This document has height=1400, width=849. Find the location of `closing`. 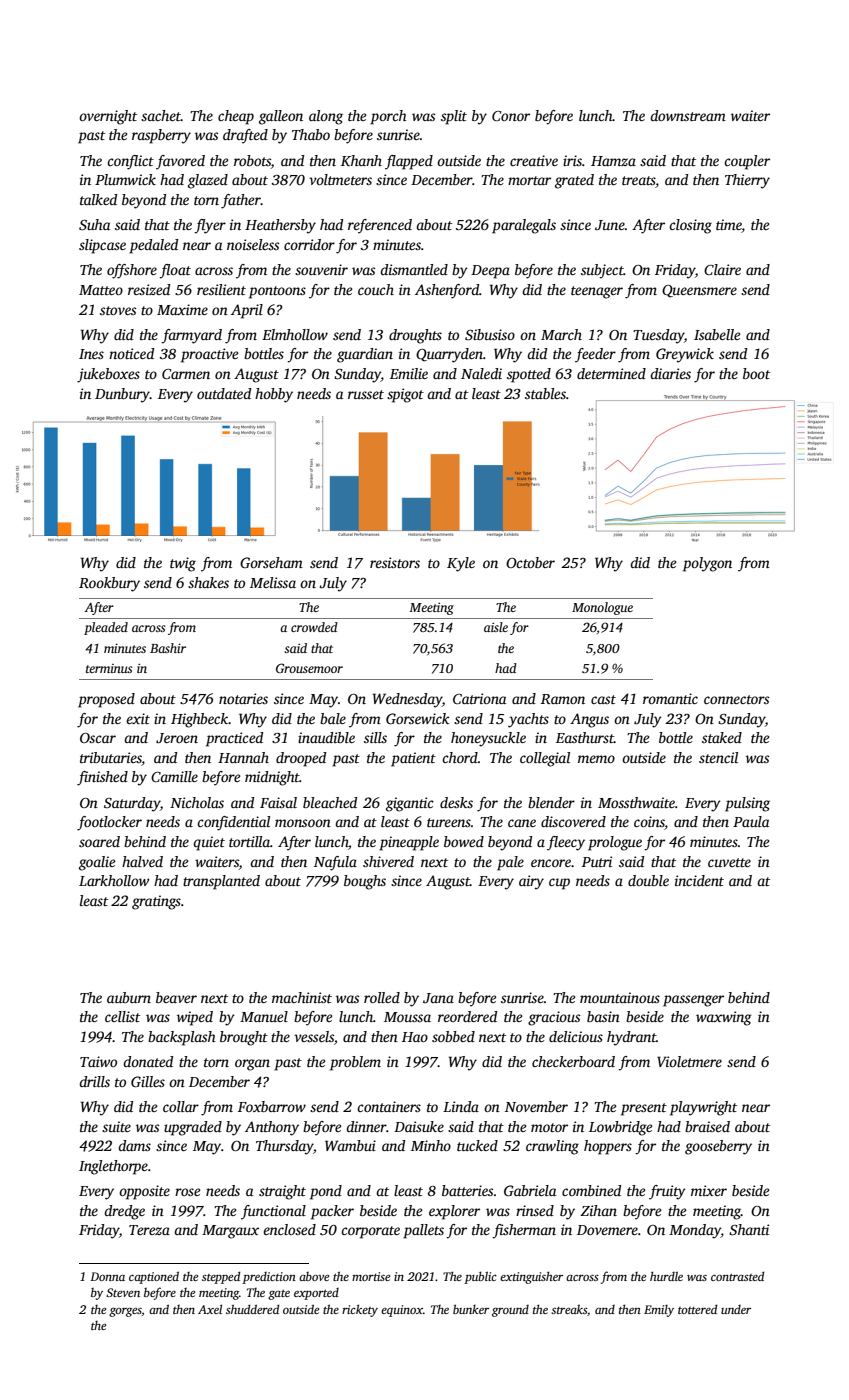

closing is located at coordinates (690, 226).
